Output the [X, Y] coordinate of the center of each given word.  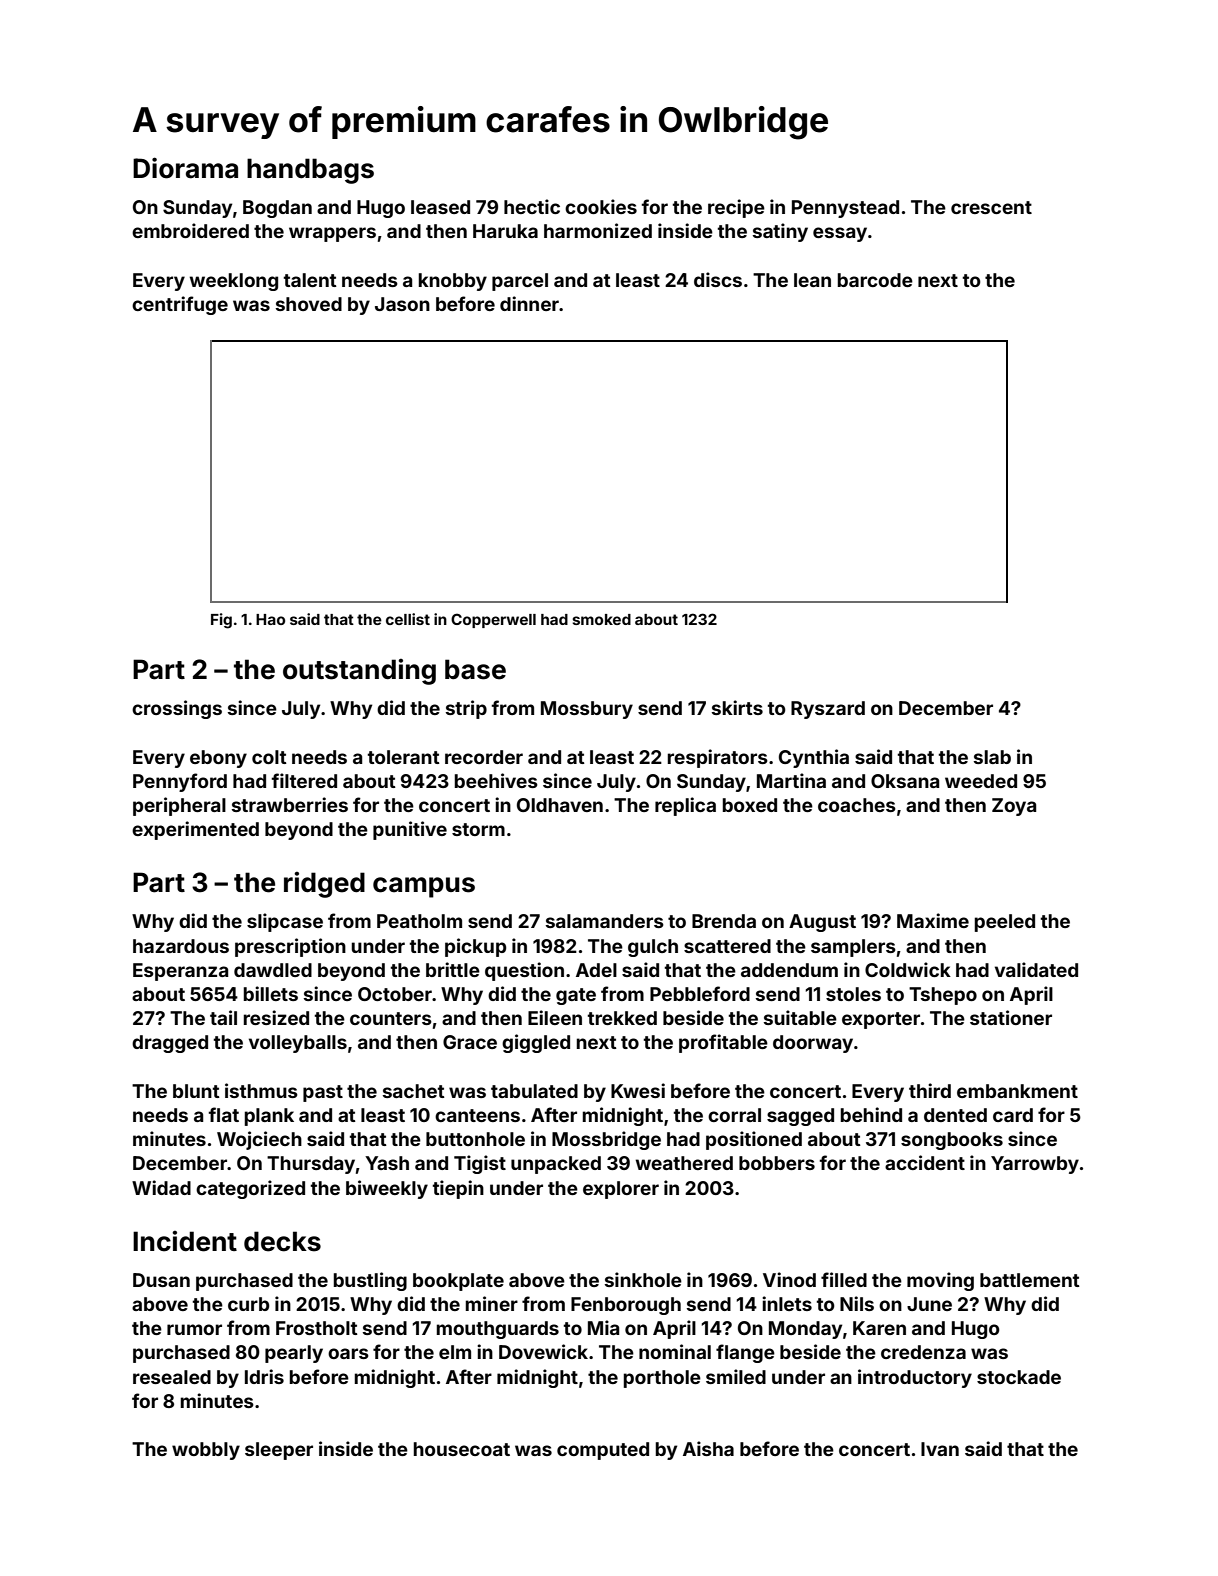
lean [812, 280]
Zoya [1014, 807]
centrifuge [180, 305]
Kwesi [638, 1090]
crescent [991, 207]
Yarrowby [1035, 1165]
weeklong [234, 282]
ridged [324, 885]
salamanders [605, 921]
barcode [875, 280]
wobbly [206, 1451]
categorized [250, 1189]
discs [718, 279]
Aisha [708, 1448]
